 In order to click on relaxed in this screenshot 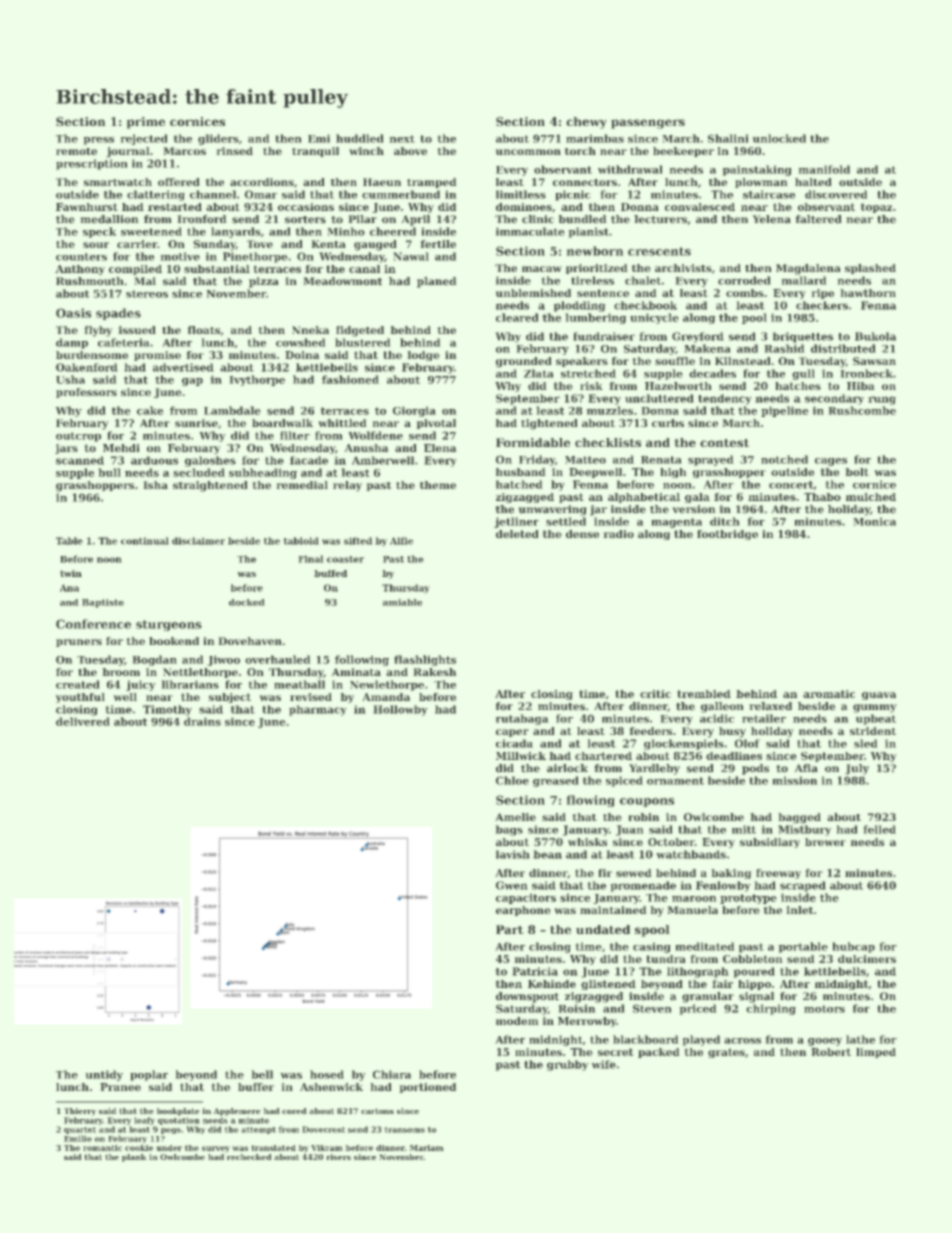, I will do `click(770, 706)`.
